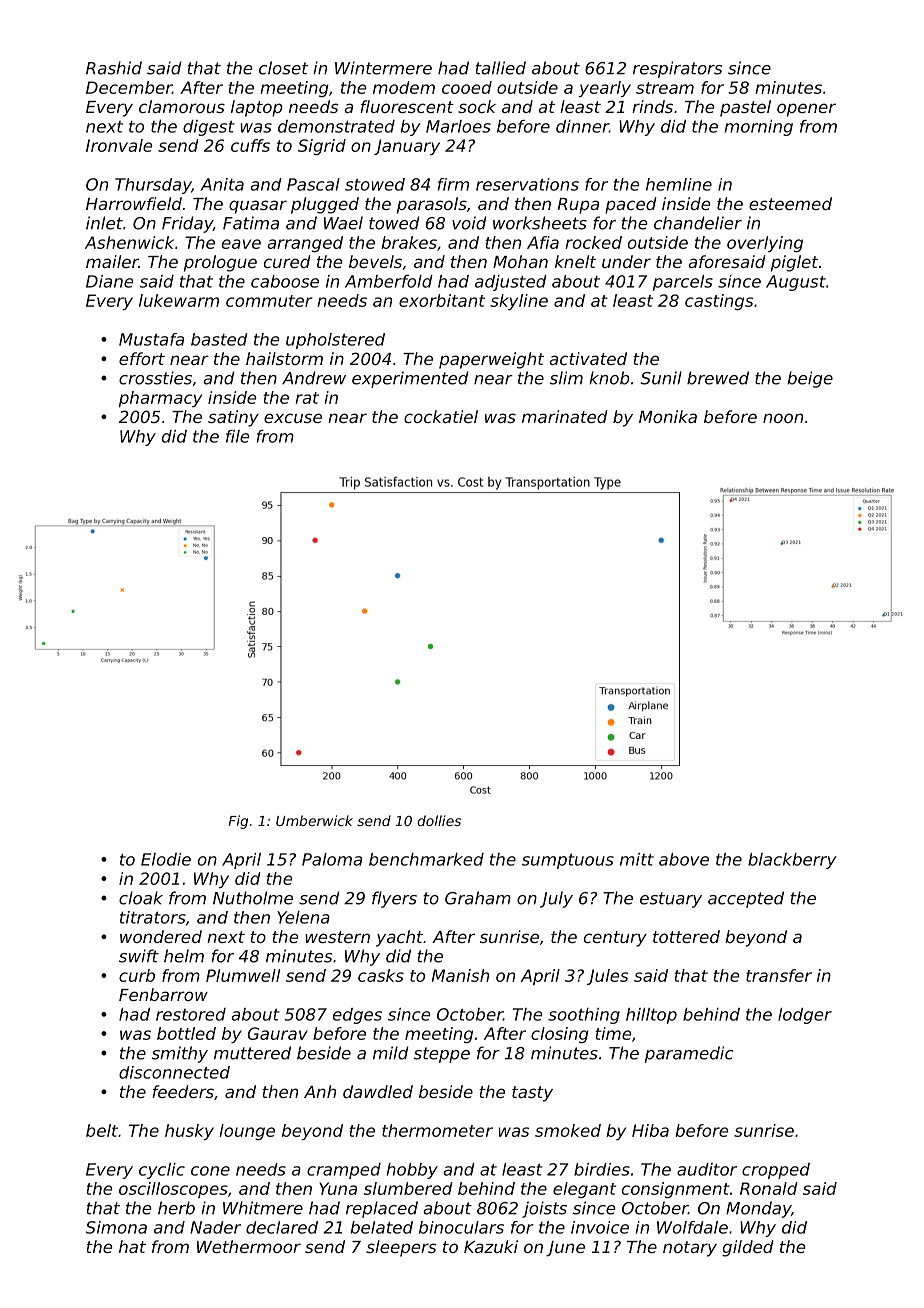 Image resolution: width=924 pixels, height=1308 pixels. What do you see at coordinates (805, 1016) in the image?
I see `lodger` at bounding box center [805, 1016].
